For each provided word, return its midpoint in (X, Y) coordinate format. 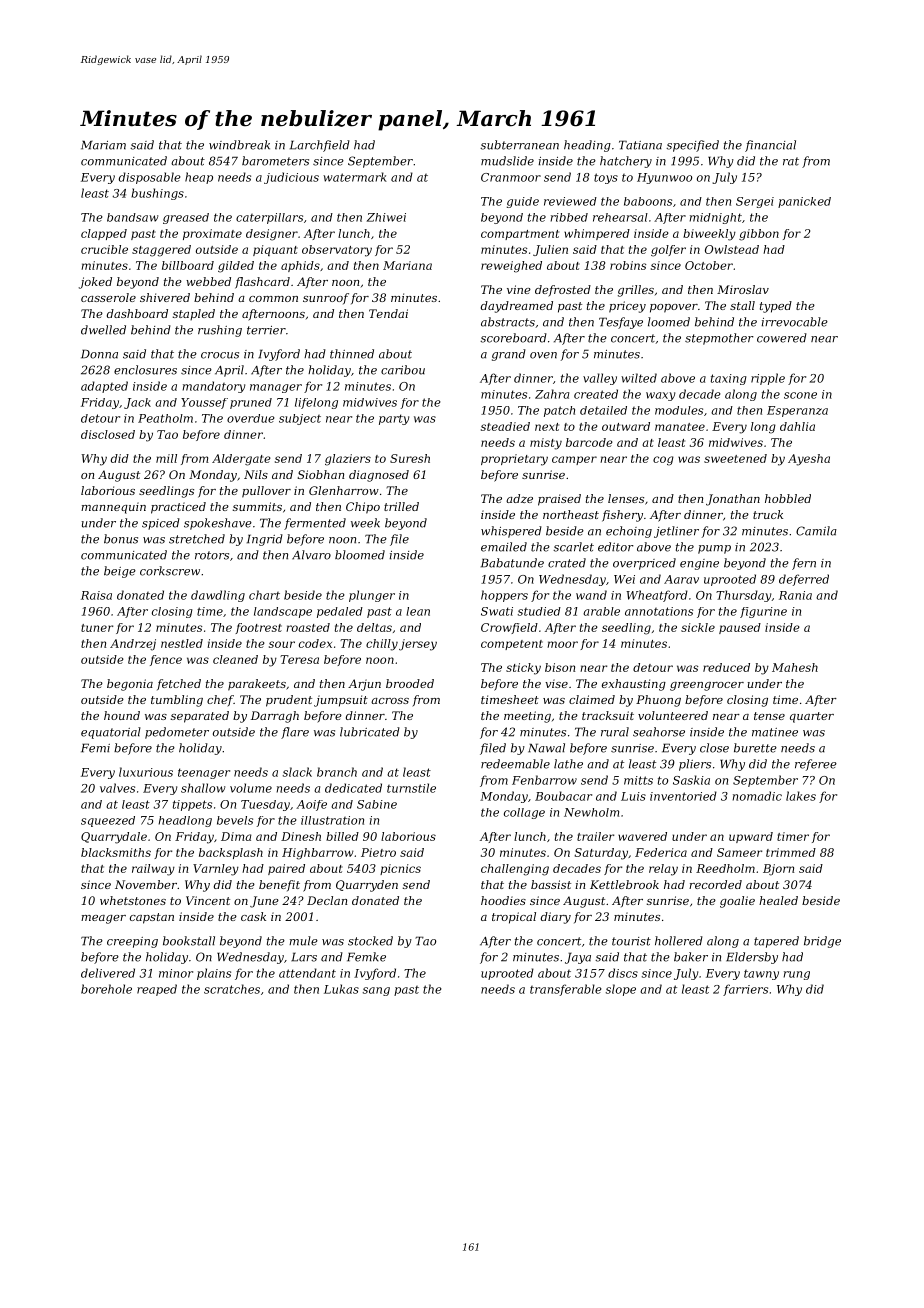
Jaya (578, 958)
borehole (106, 989)
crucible (104, 249)
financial (770, 146)
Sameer (739, 852)
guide (523, 202)
